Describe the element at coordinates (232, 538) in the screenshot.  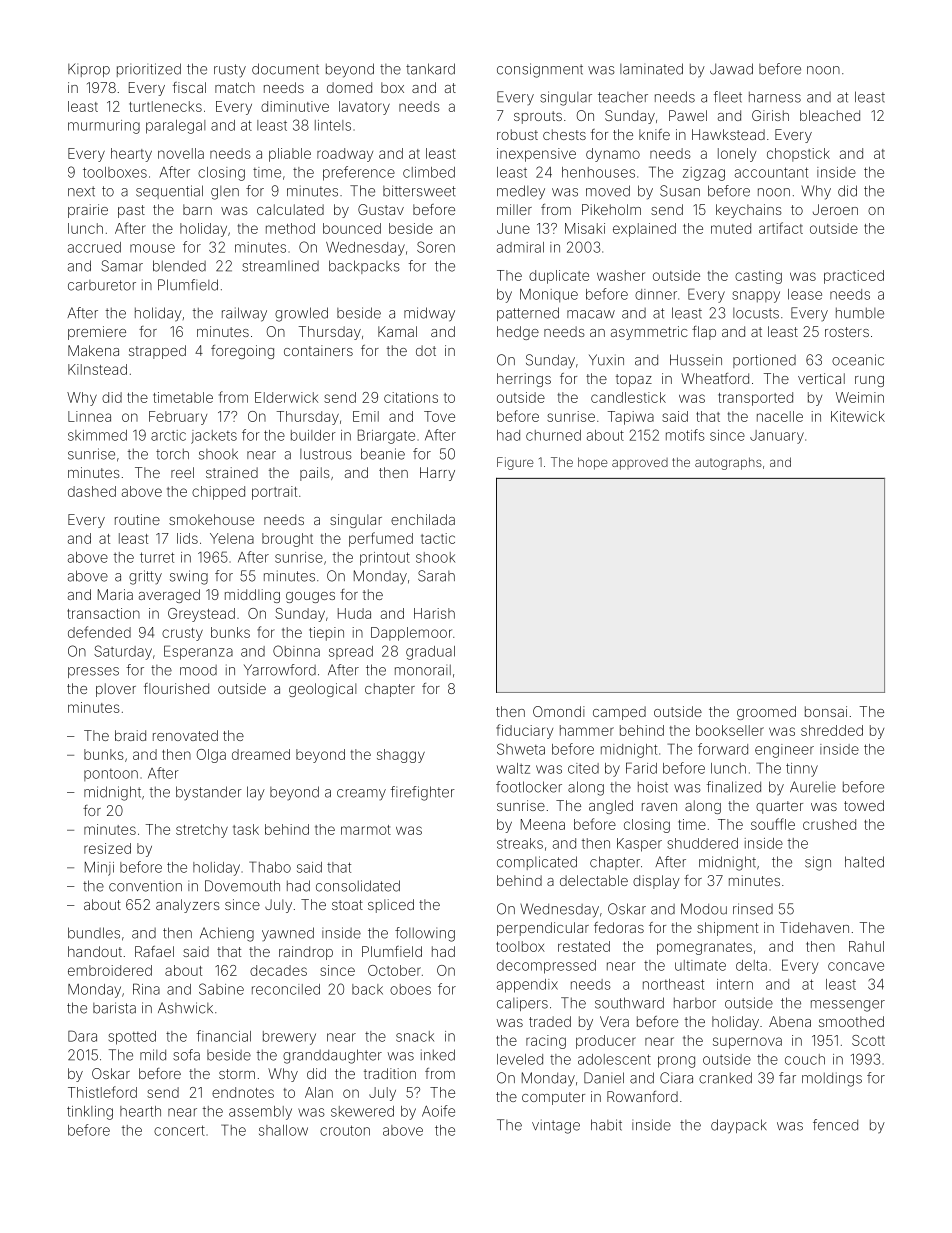
I see `Yelena` at that location.
